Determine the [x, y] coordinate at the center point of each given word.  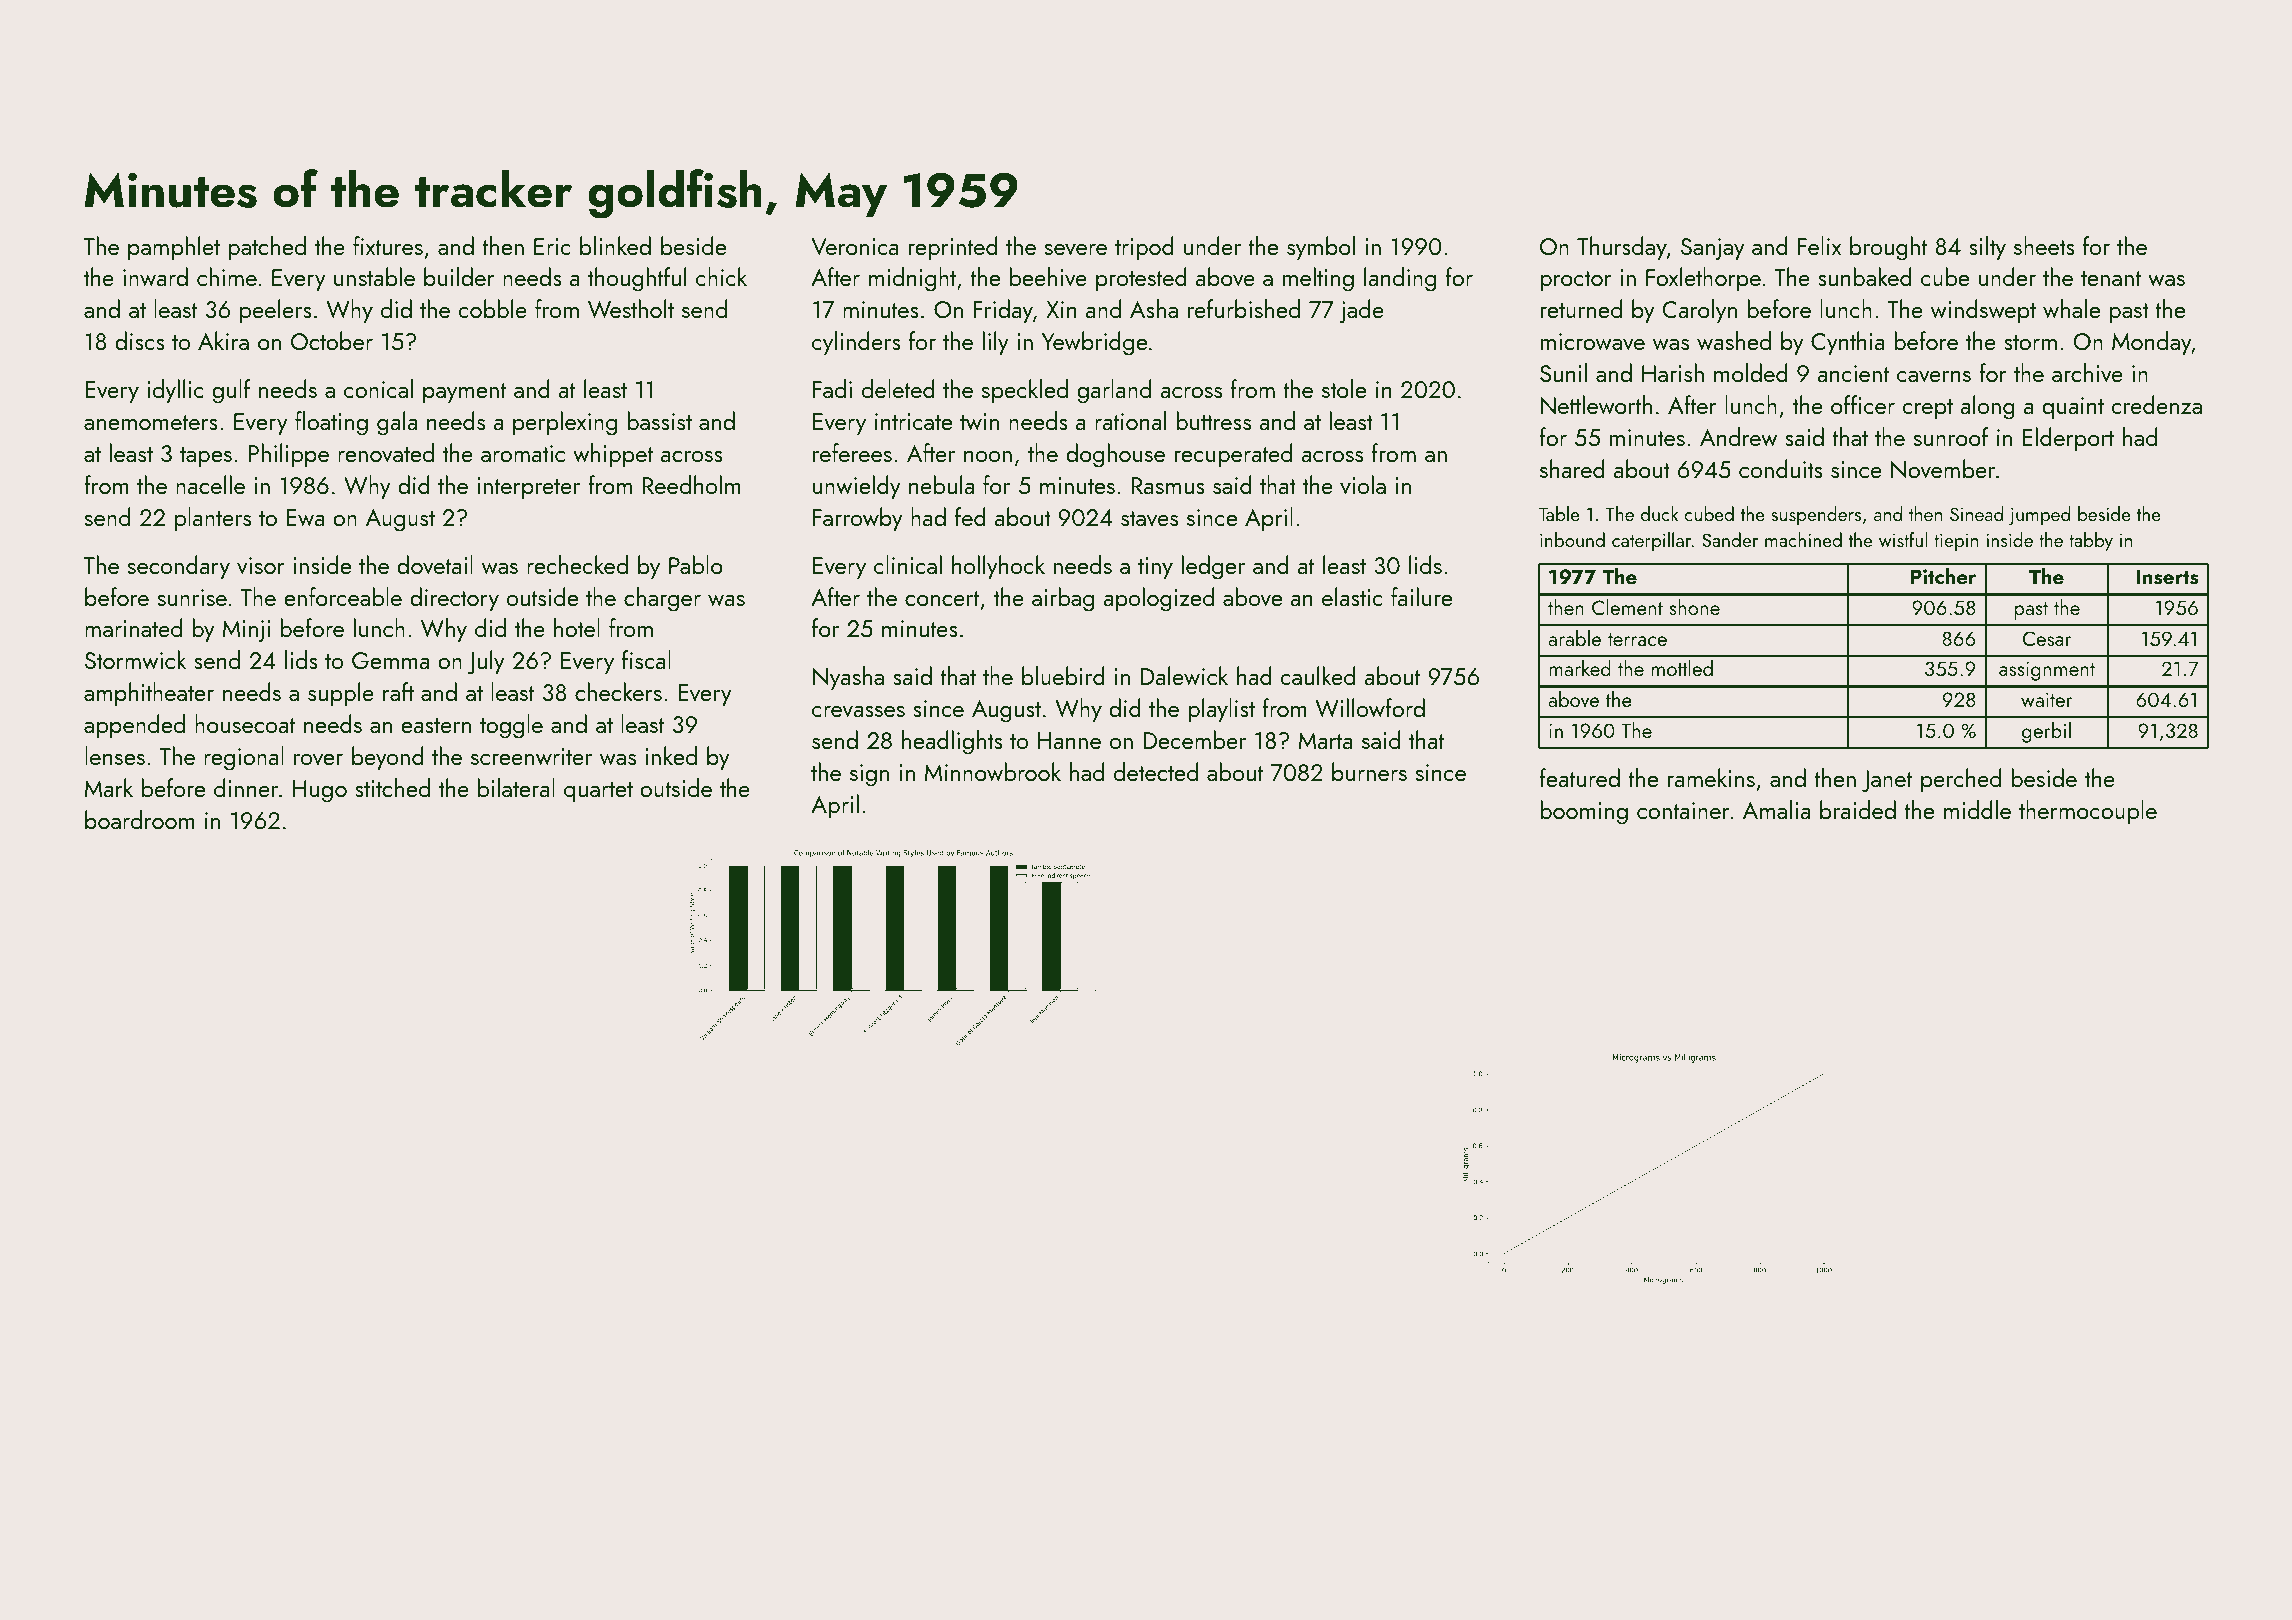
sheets [2044, 245]
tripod [1144, 248]
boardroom [140, 819]
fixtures [388, 245]
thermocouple [2088, 812]
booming [1584, 812]
